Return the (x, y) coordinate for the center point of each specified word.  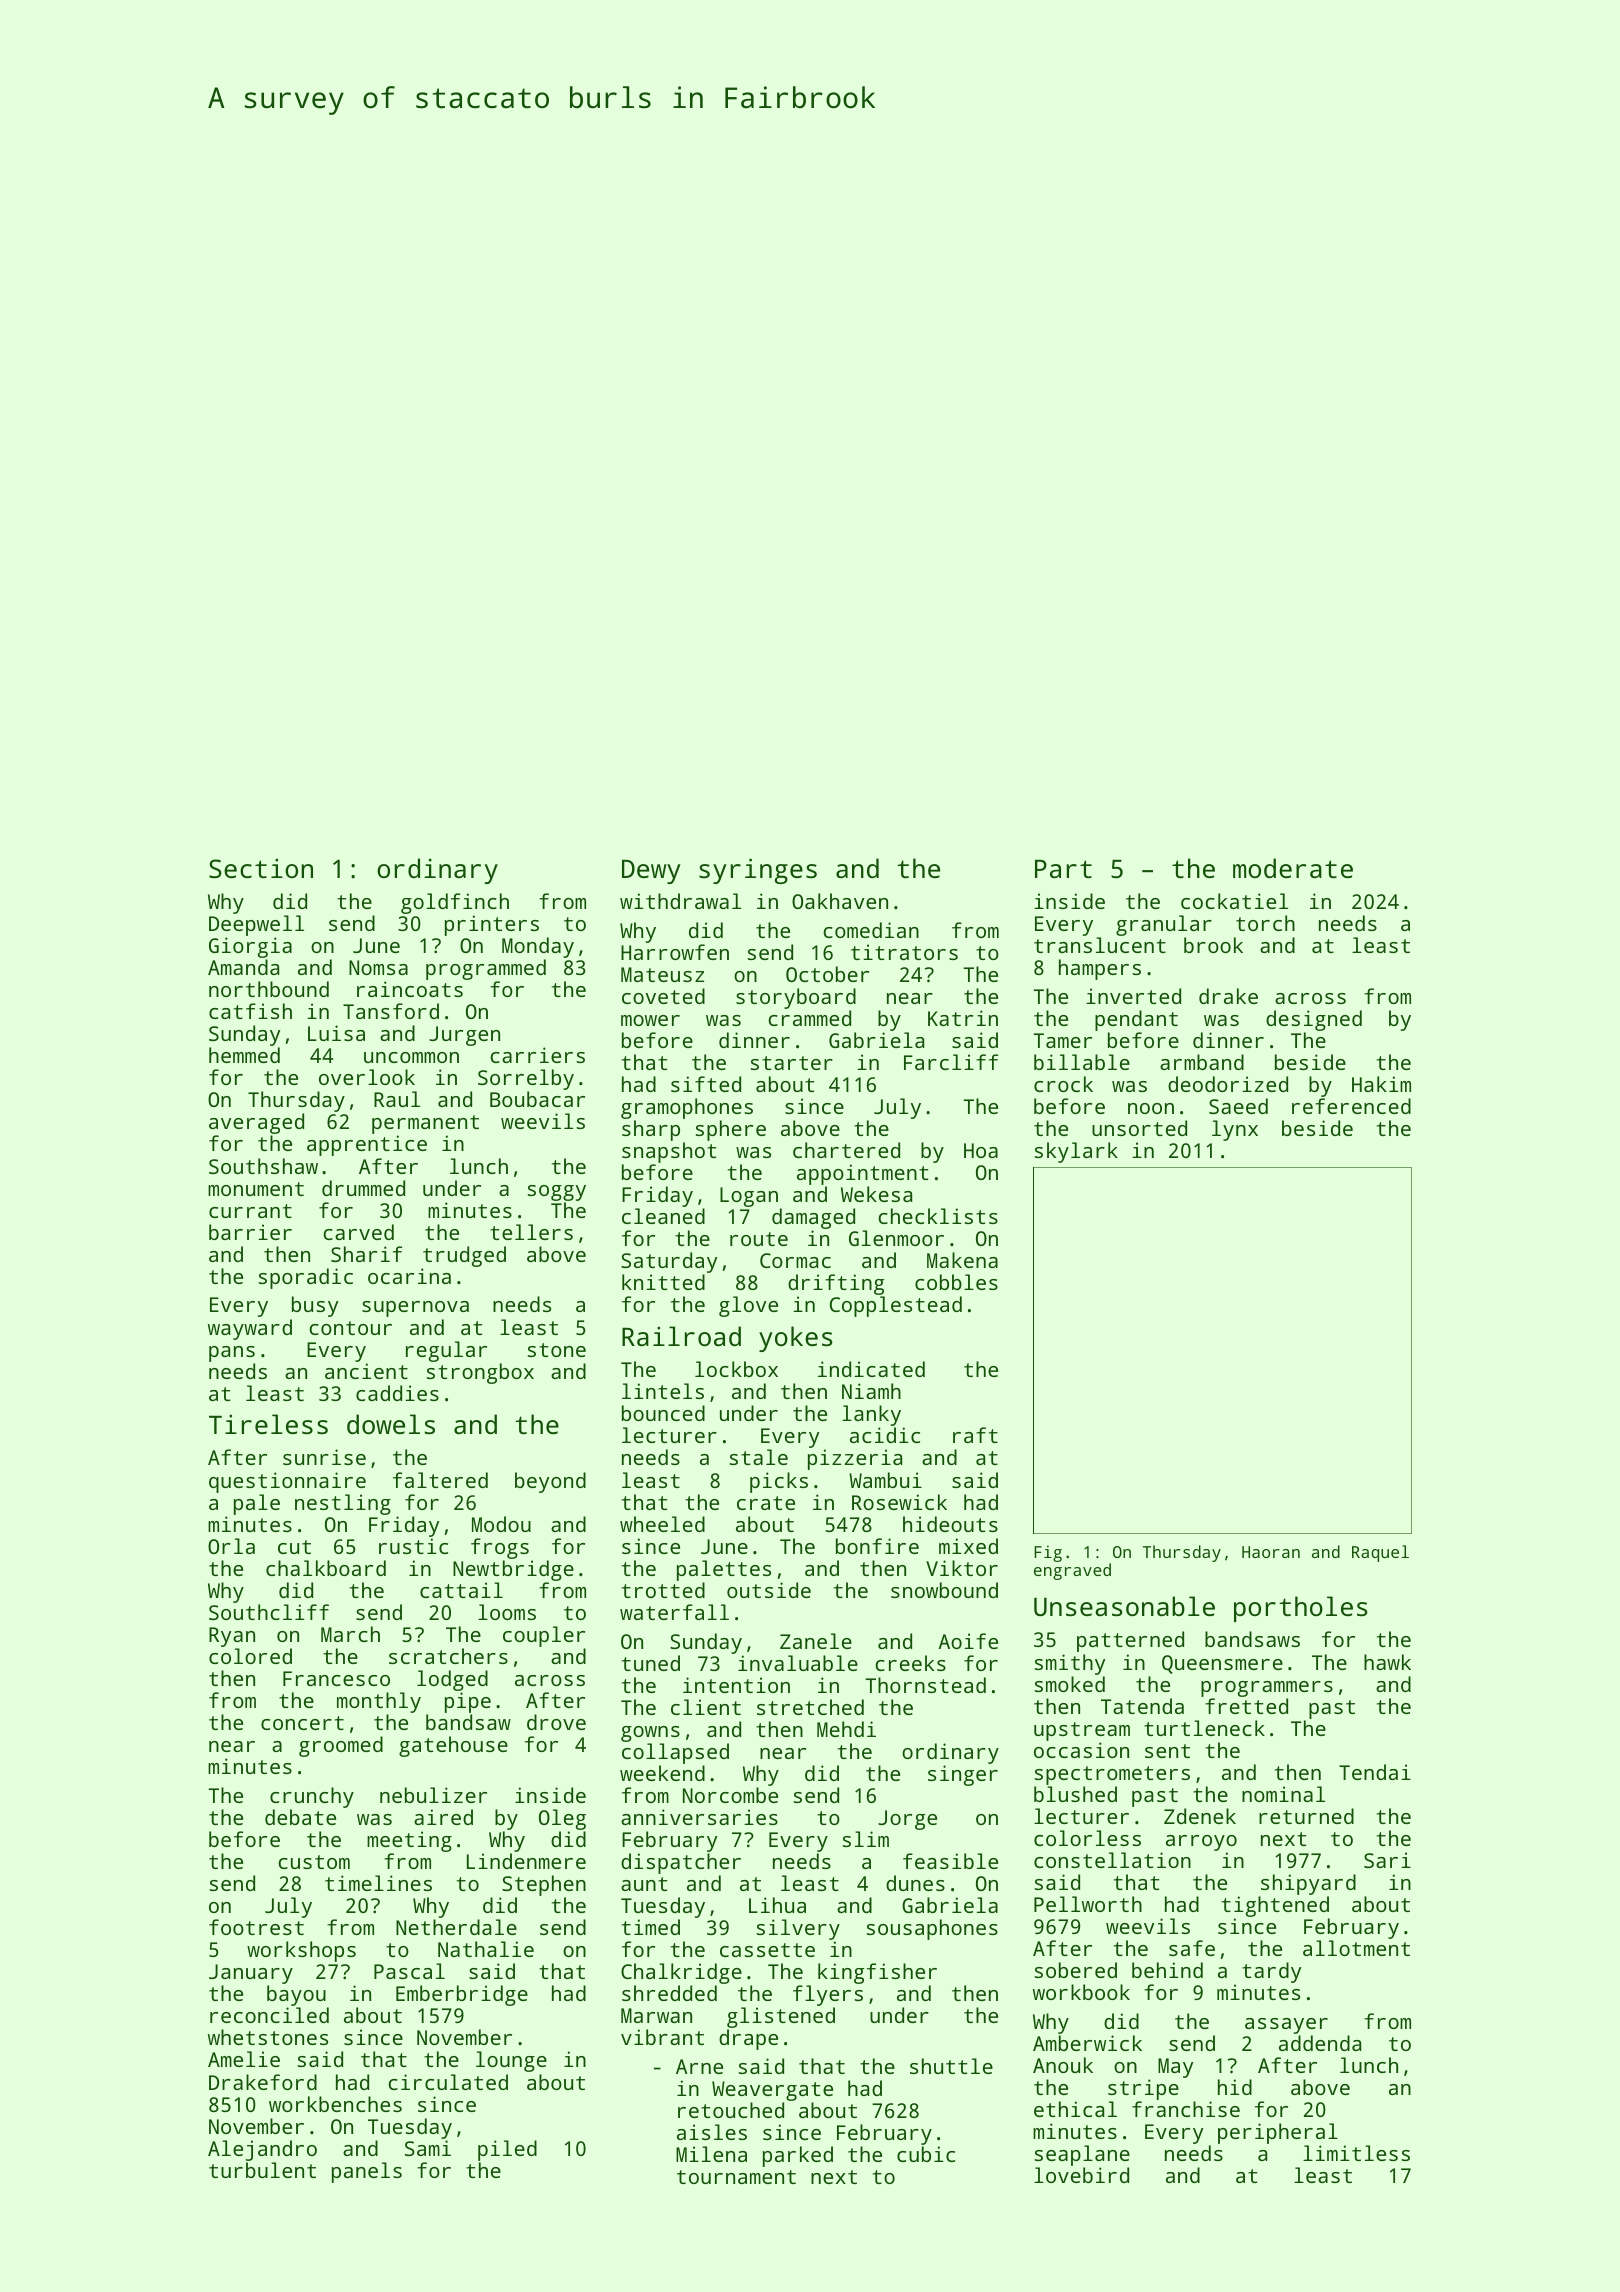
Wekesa (876, 1194)
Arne (699, 2066)
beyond (550, 1482)
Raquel (1380, 1553)
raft (975, 1435)
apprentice (367, 1146)
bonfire (877, 1546)
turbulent (262, 2170)
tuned (651, 1663)
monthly (379, 1702)
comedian (871, 930)
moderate (1293, 868)
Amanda (243, 967)
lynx (1235, 1130)
